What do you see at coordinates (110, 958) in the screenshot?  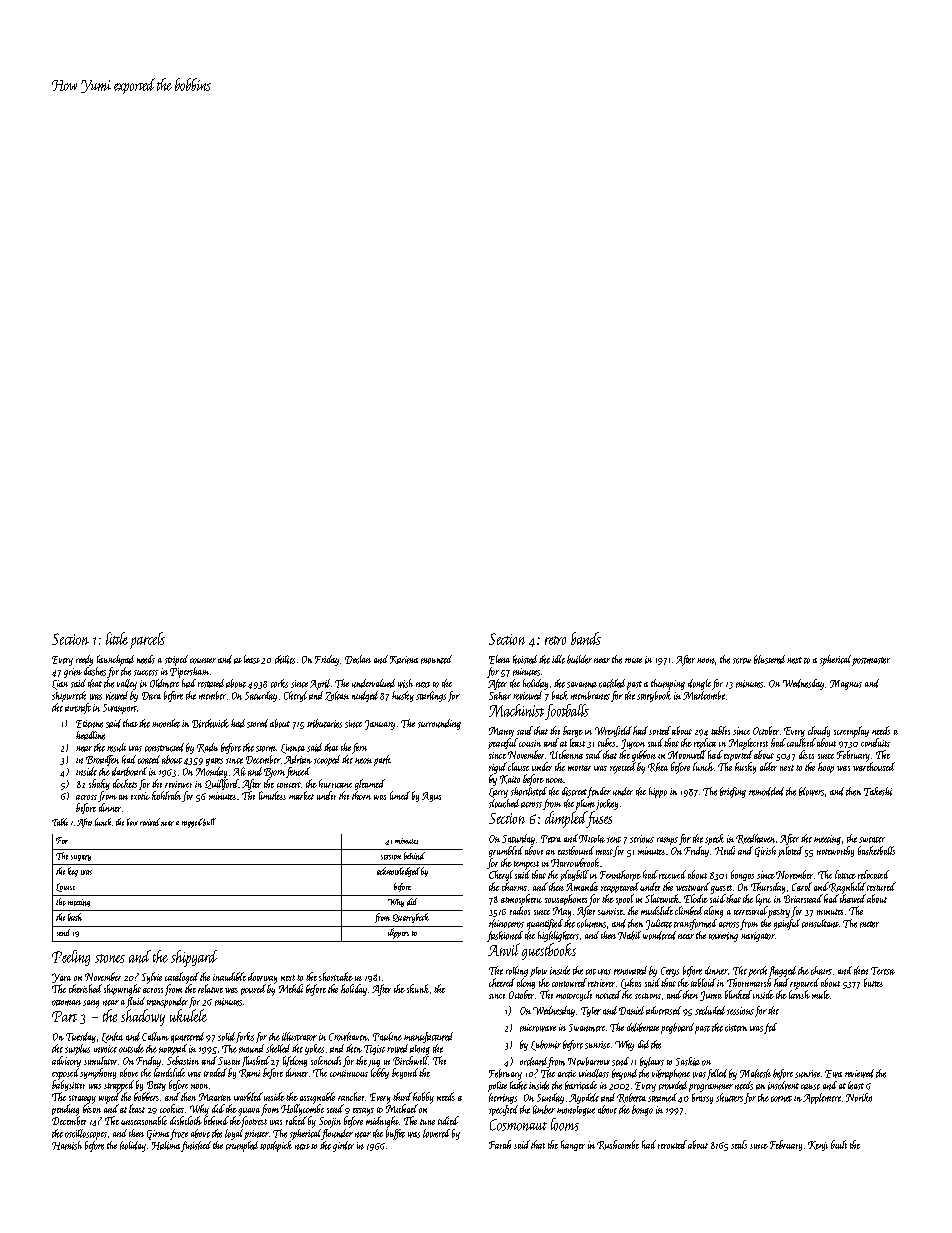 I see `stones` at bounding box center [110, 958].
